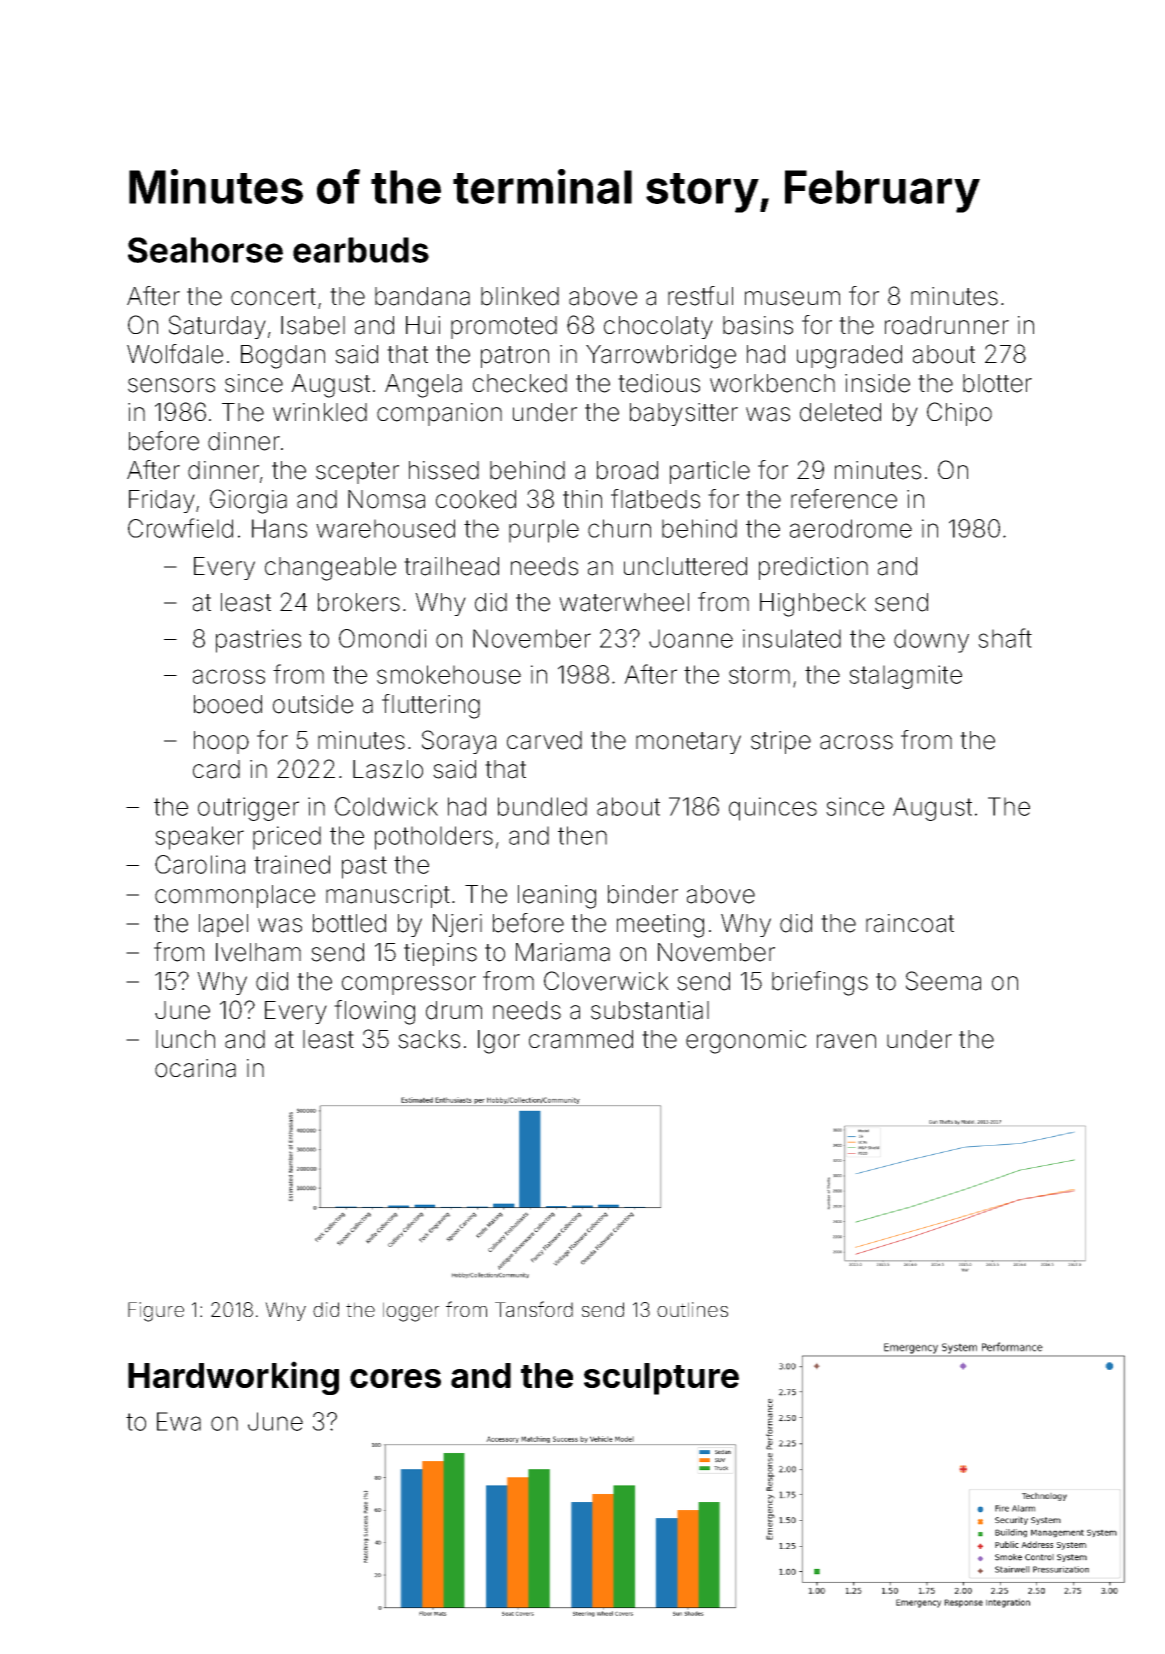  Describe the element at coordinates (534, 1309) in the page. I see `Tansford` at that location.
